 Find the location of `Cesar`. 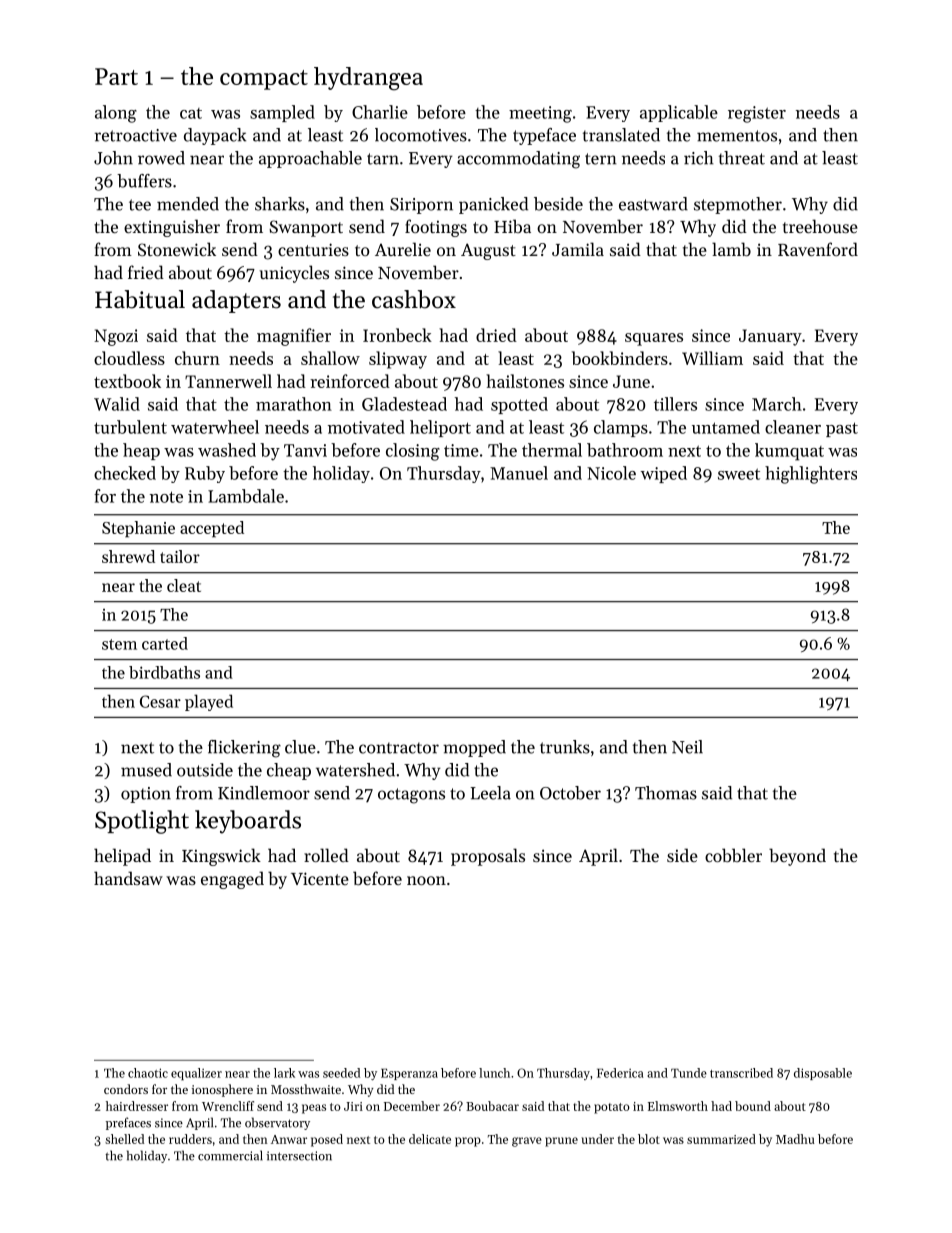

Cesar is located at coordinates (160, 701).
